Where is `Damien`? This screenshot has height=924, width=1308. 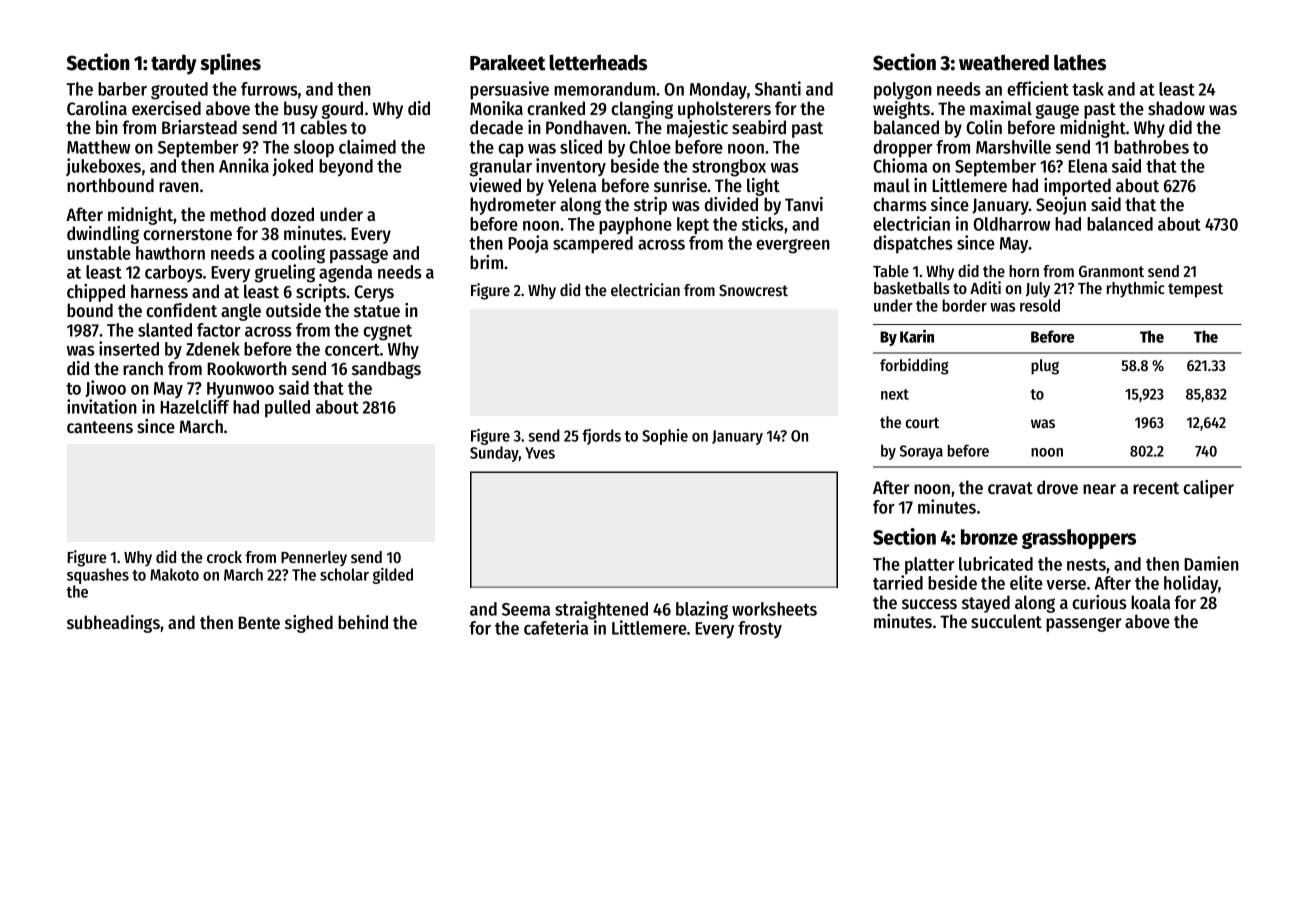
Damien is located at coordinates (1211, 563).
